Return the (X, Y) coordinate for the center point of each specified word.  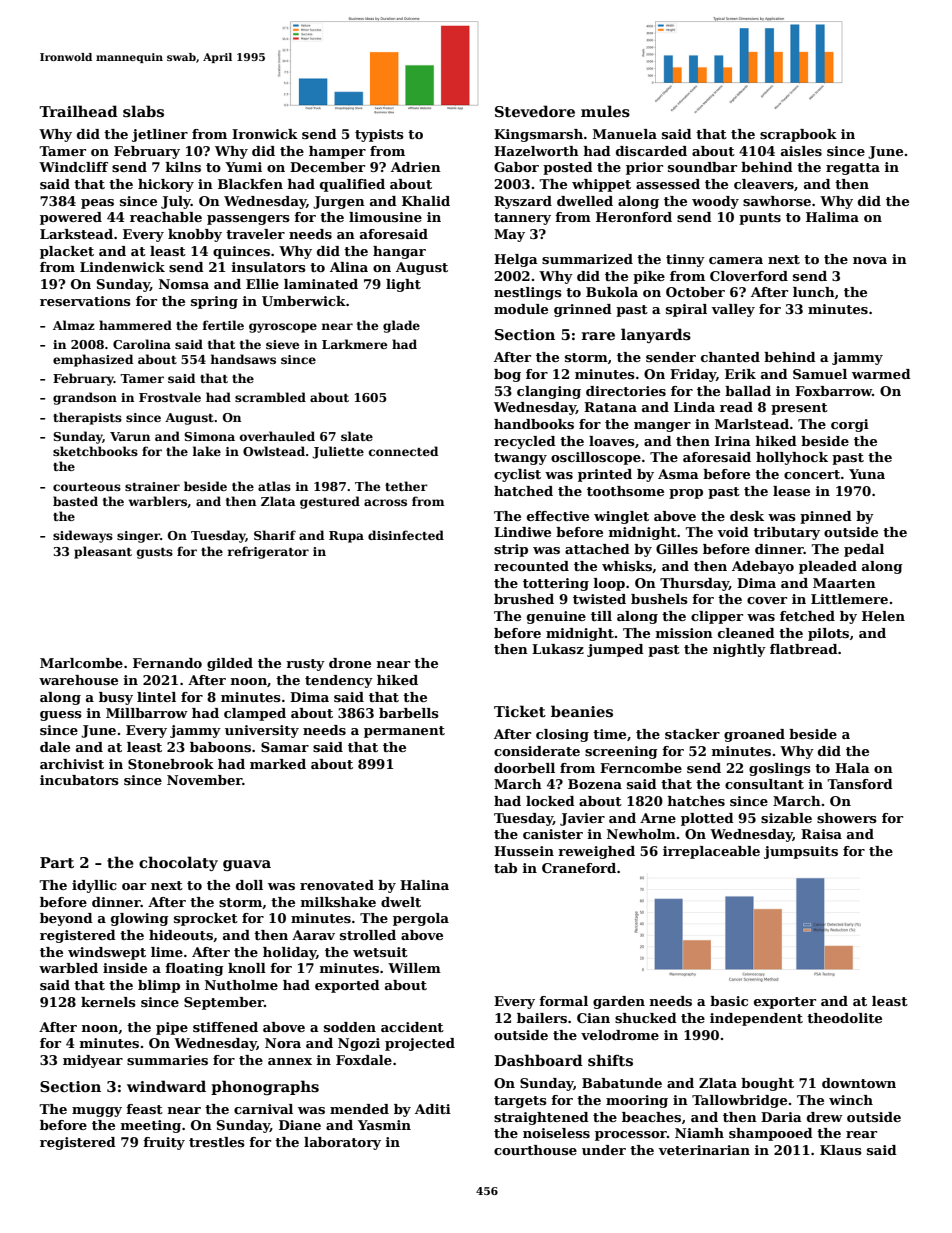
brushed (524, 599)
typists (379, 135)
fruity (164, 1143)
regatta (853, 169)
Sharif (275, 535)
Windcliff (73, 167)
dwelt (401, 902)
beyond (66, 919)
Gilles (677, 549)
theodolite (844, 1018)
